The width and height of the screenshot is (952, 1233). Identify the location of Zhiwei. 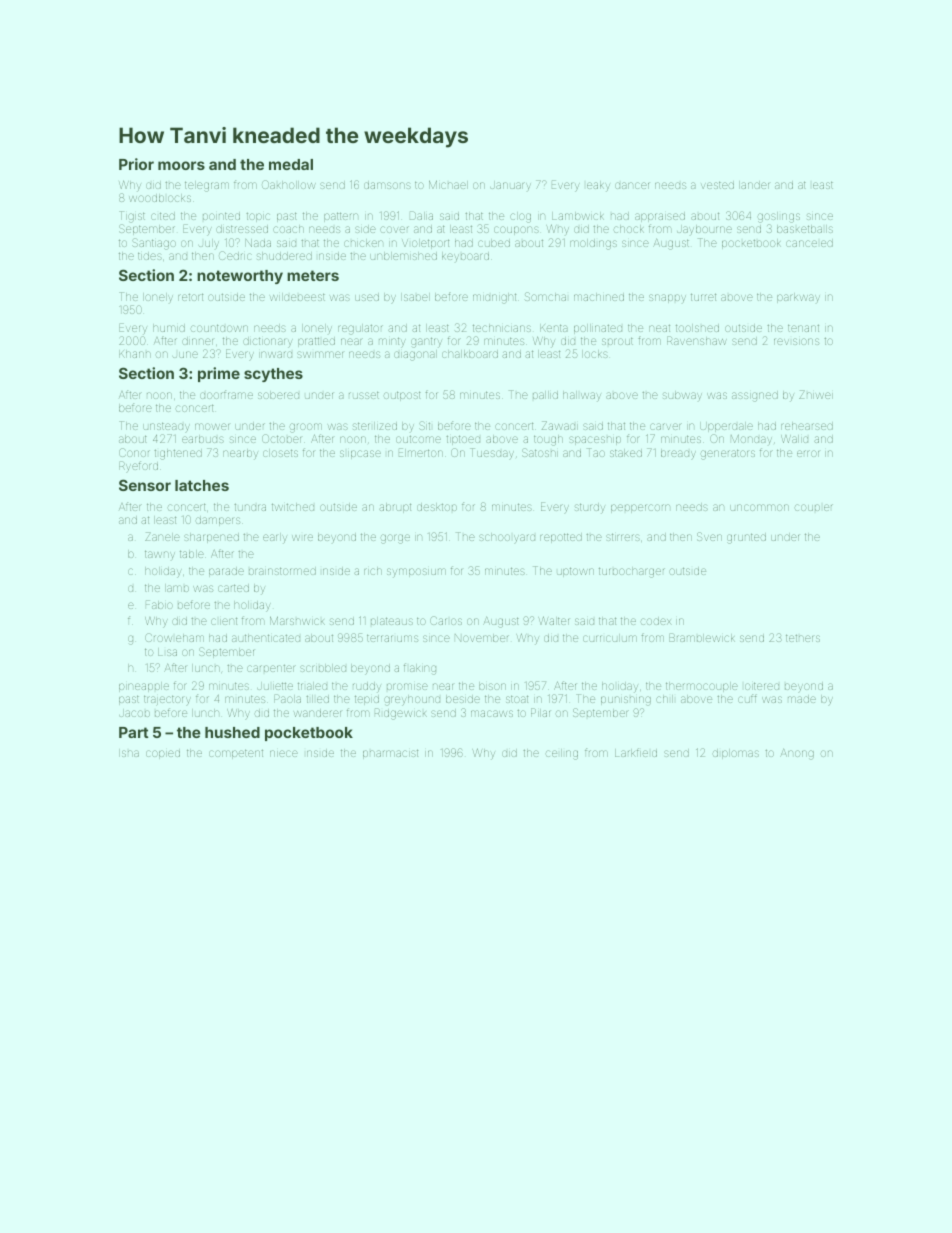
(816, 394).
